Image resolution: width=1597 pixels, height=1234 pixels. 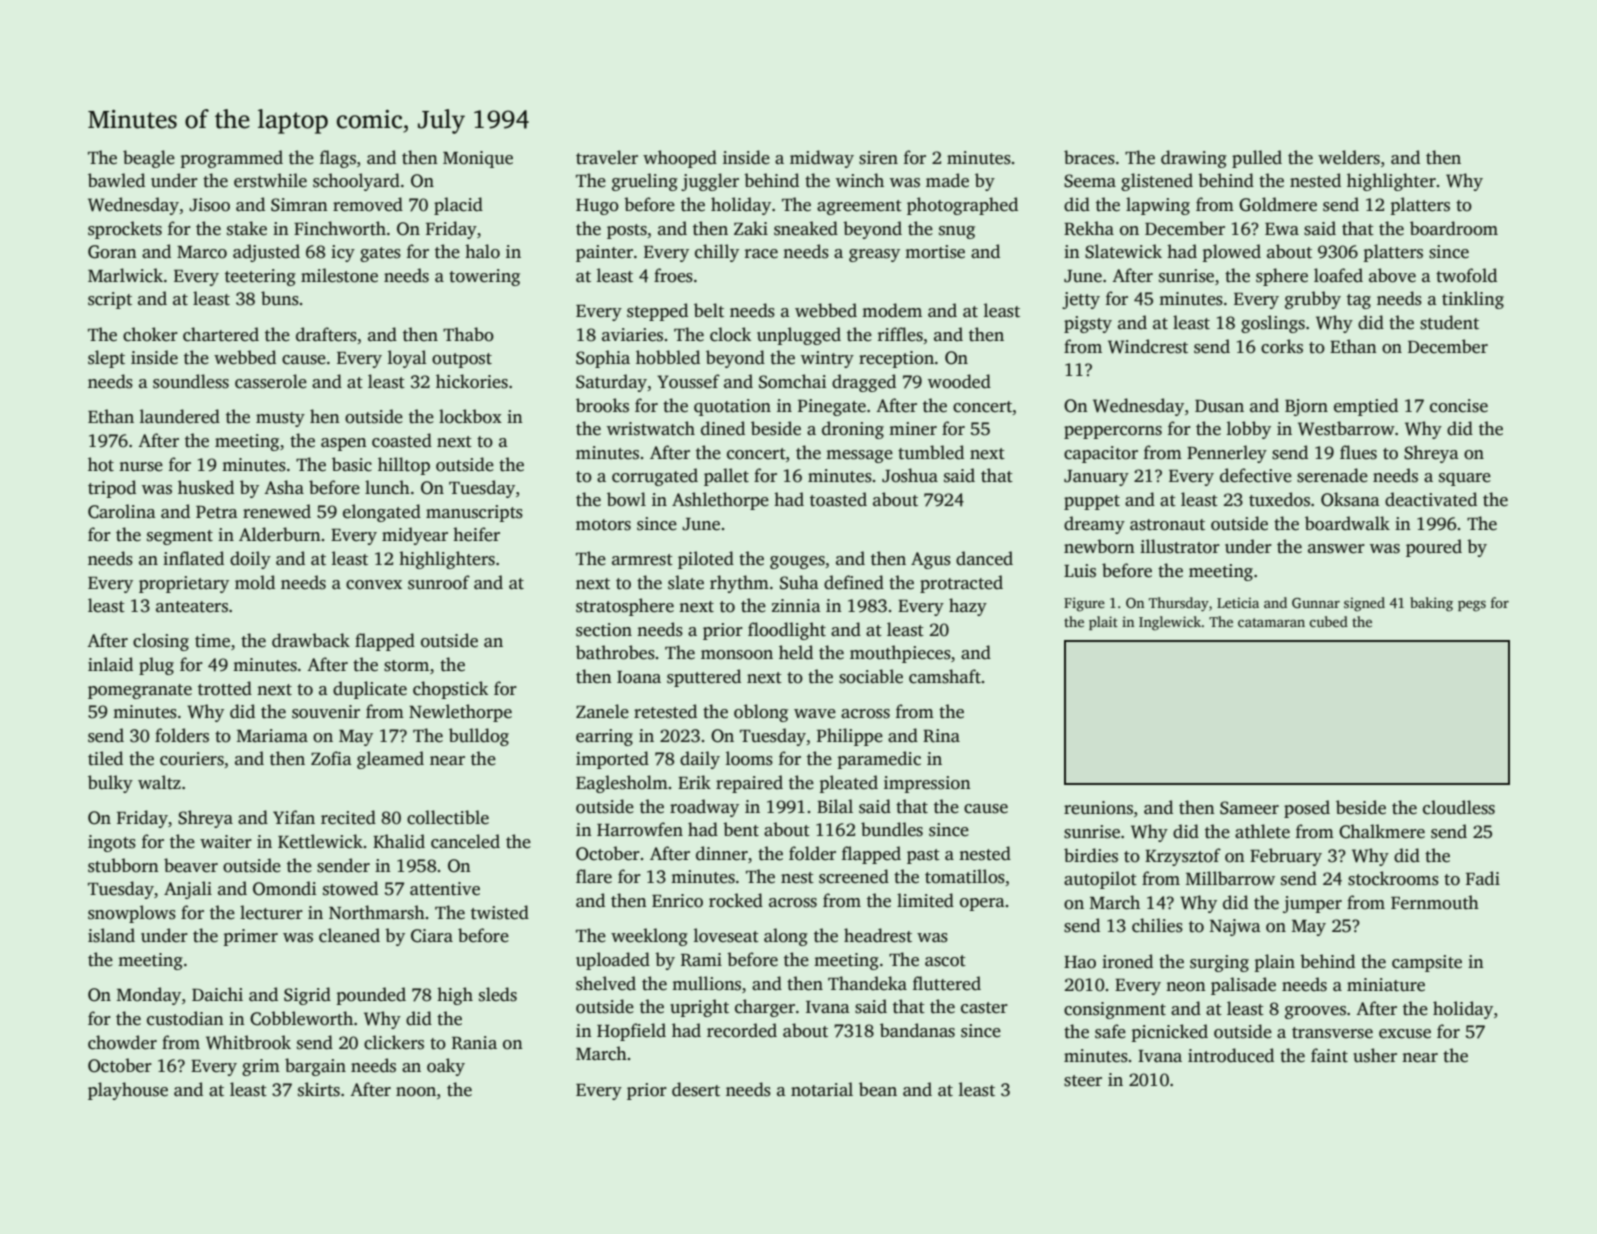 What do you see at coordinates (1427, 963) in the screenshot?
I see `campsite` at bounding box center [1427, 963].
